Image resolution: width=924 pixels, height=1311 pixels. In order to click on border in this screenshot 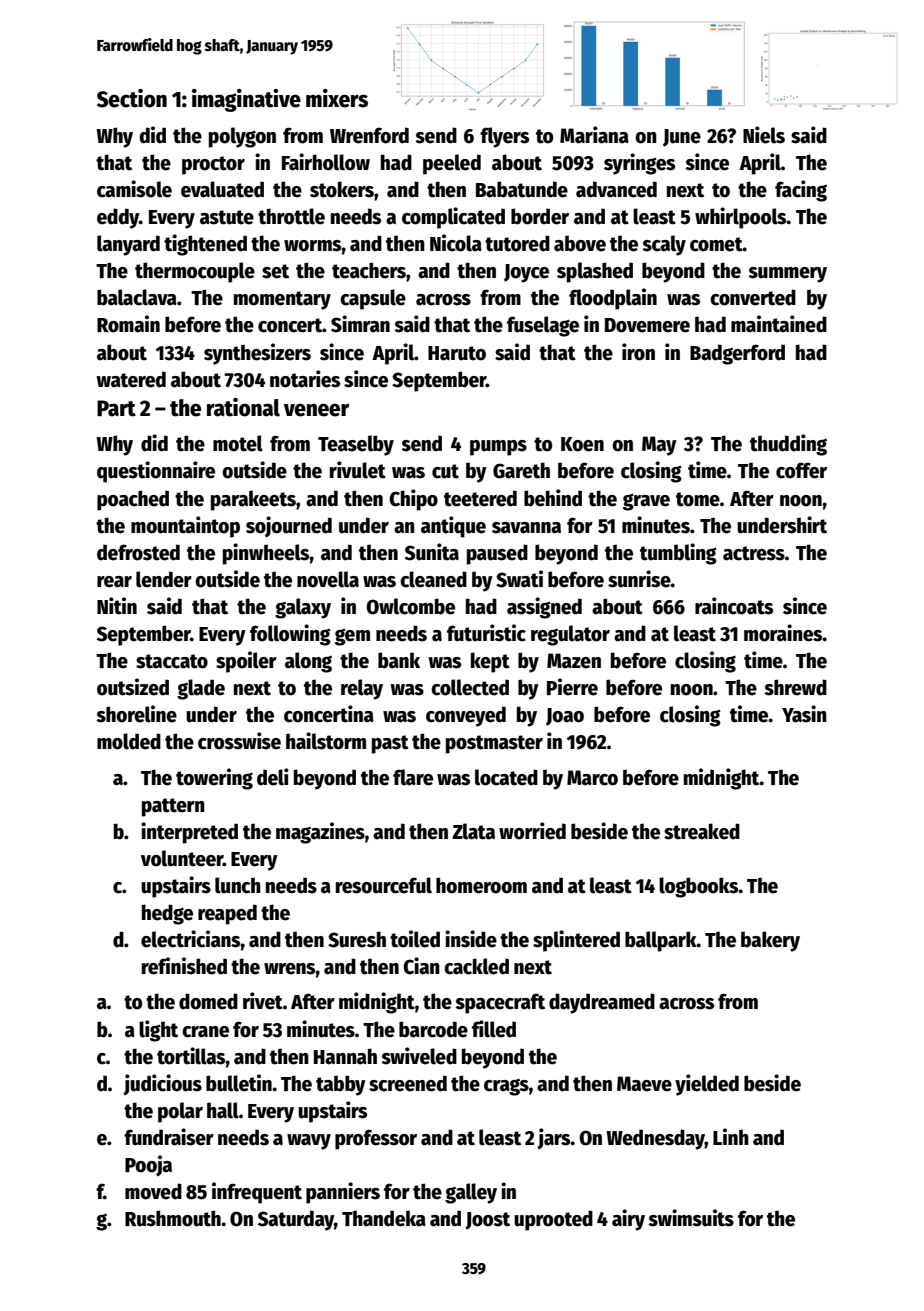, I will do `click(540, 216)`.
